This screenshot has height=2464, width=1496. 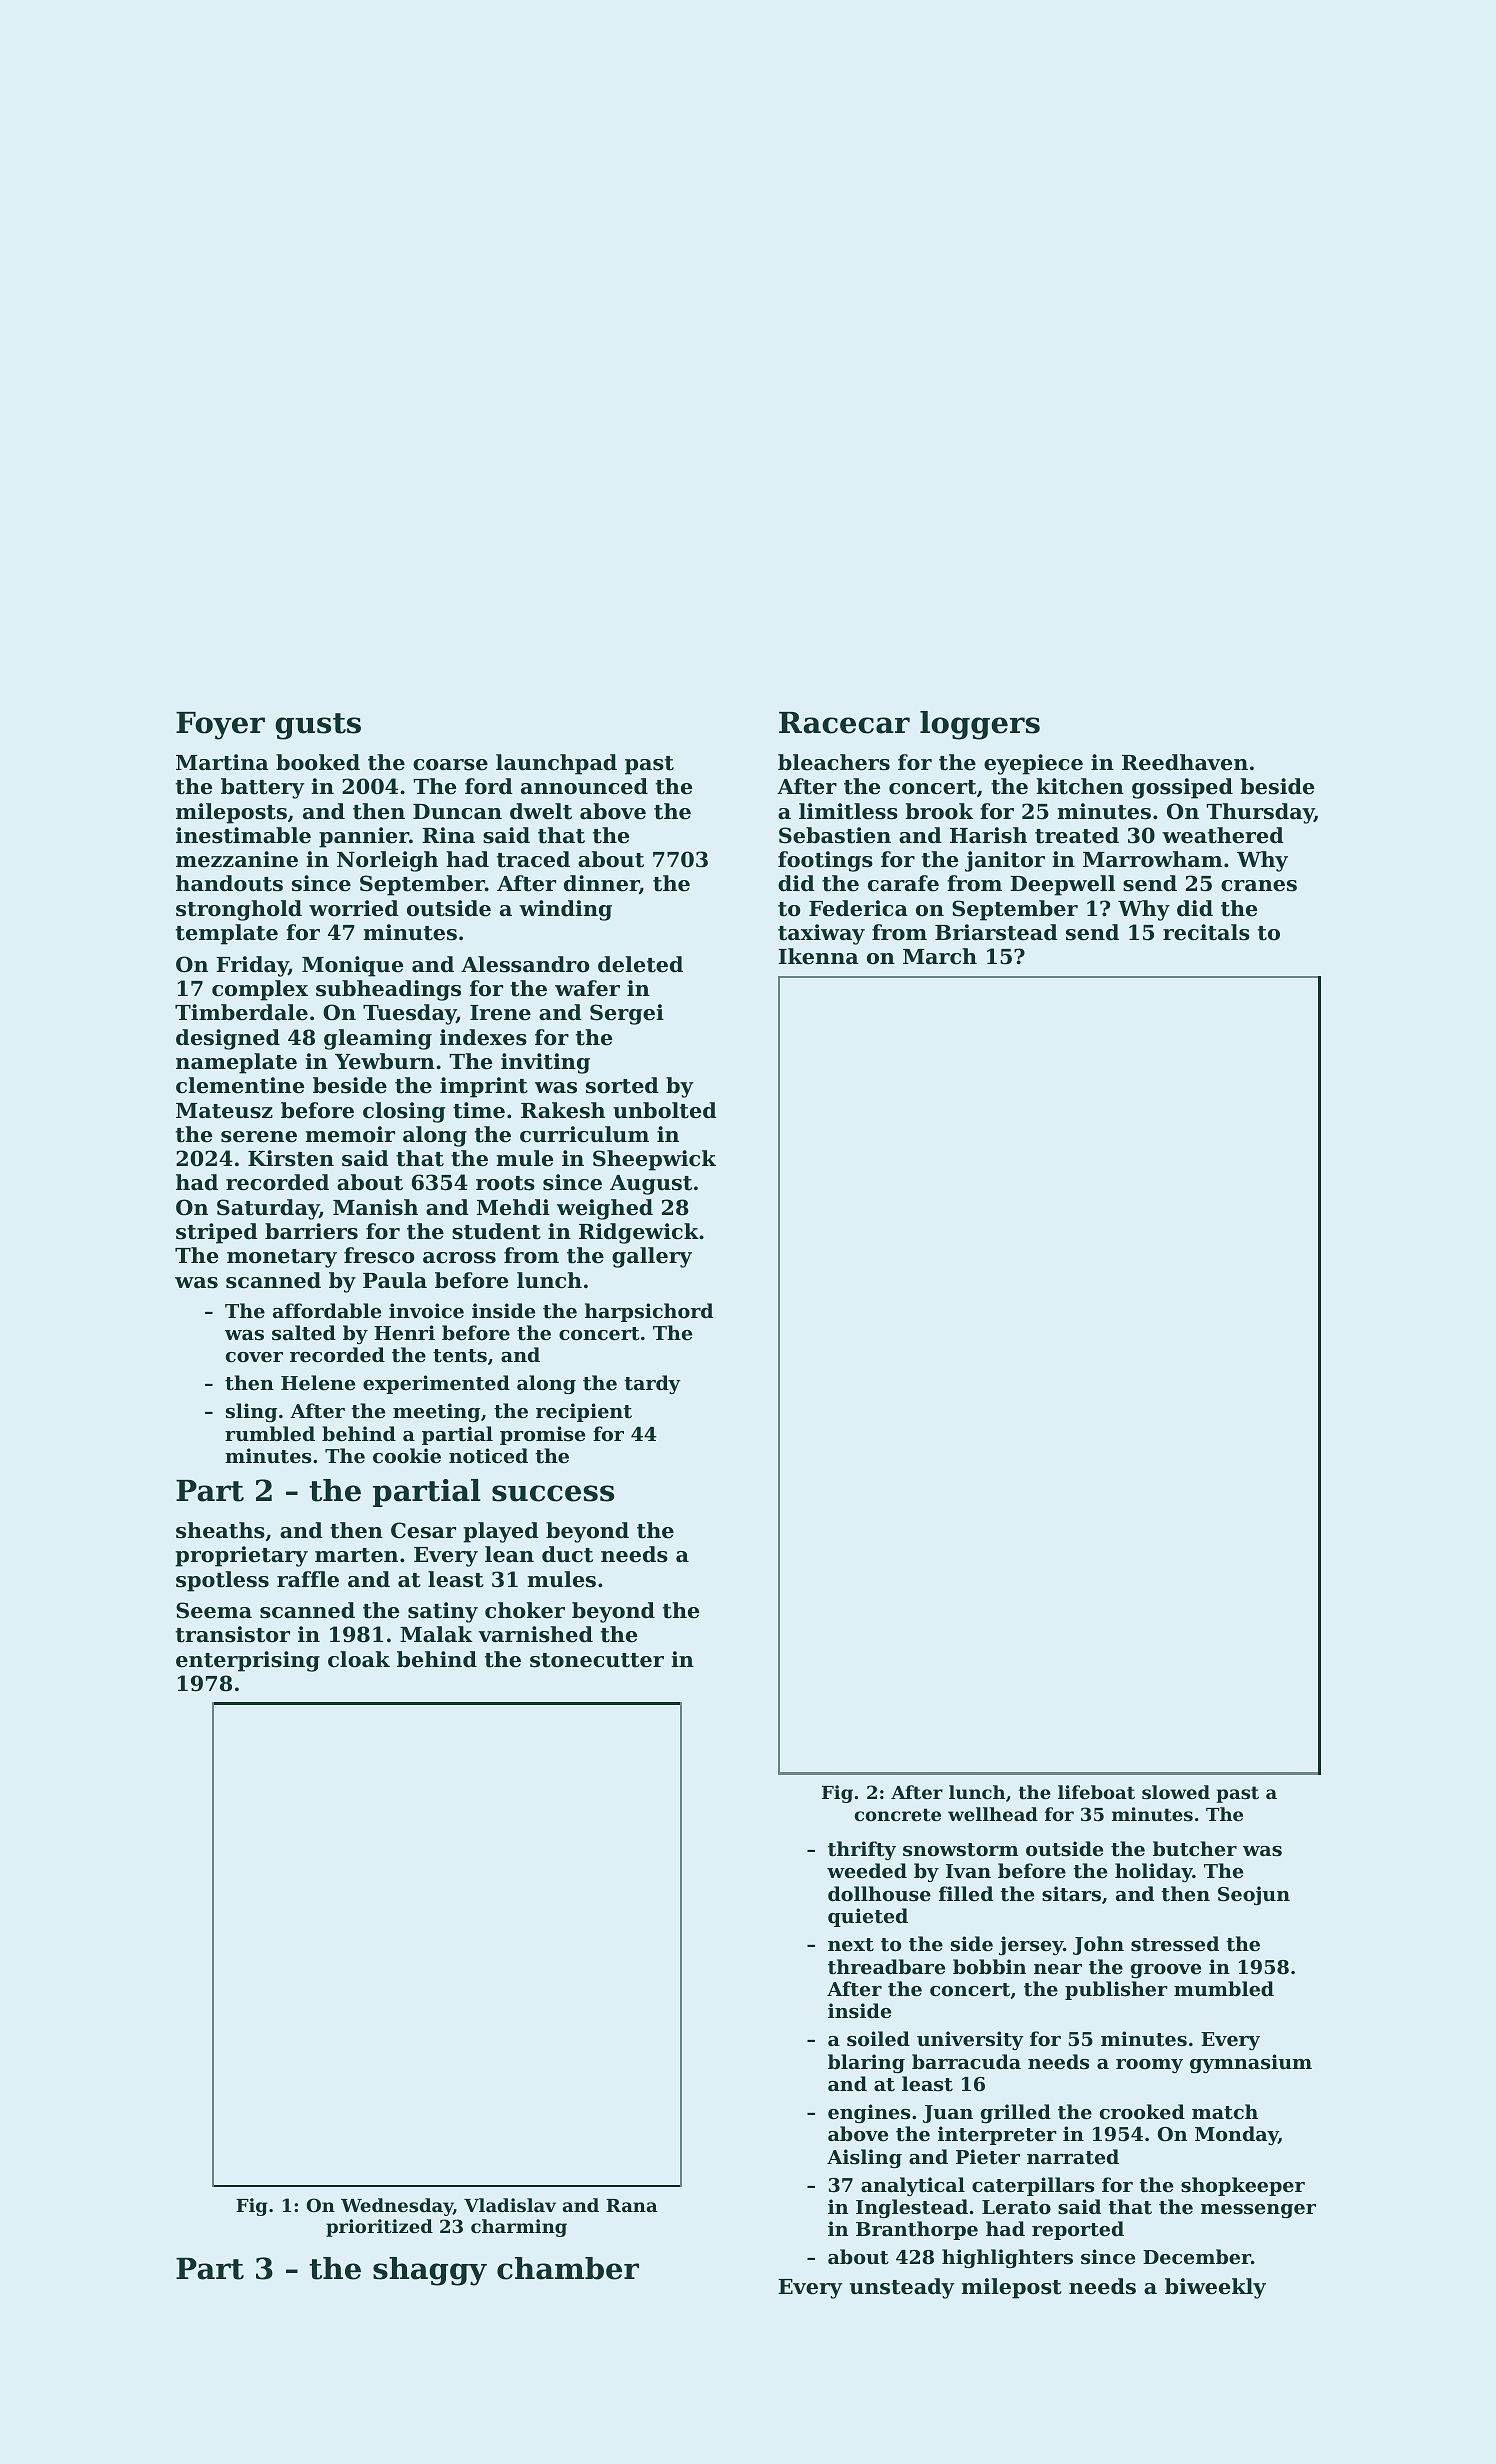 What do you see at coordinates (878, 2039) in the screenshot?
I see `soiled` at bounding box center [878, 2039].
